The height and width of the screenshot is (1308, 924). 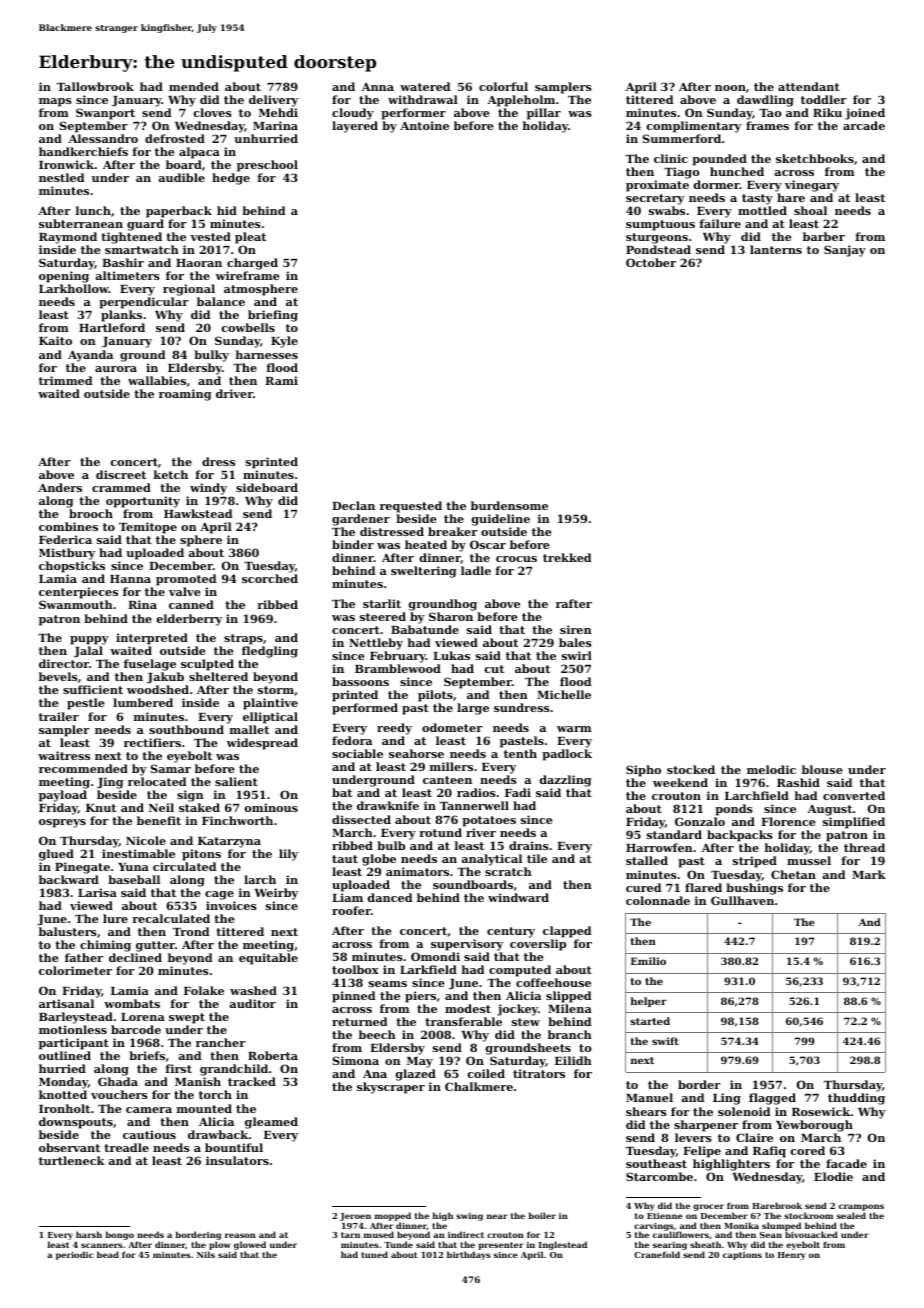 I want to click on boiler, so click(x=542, y=1215).
